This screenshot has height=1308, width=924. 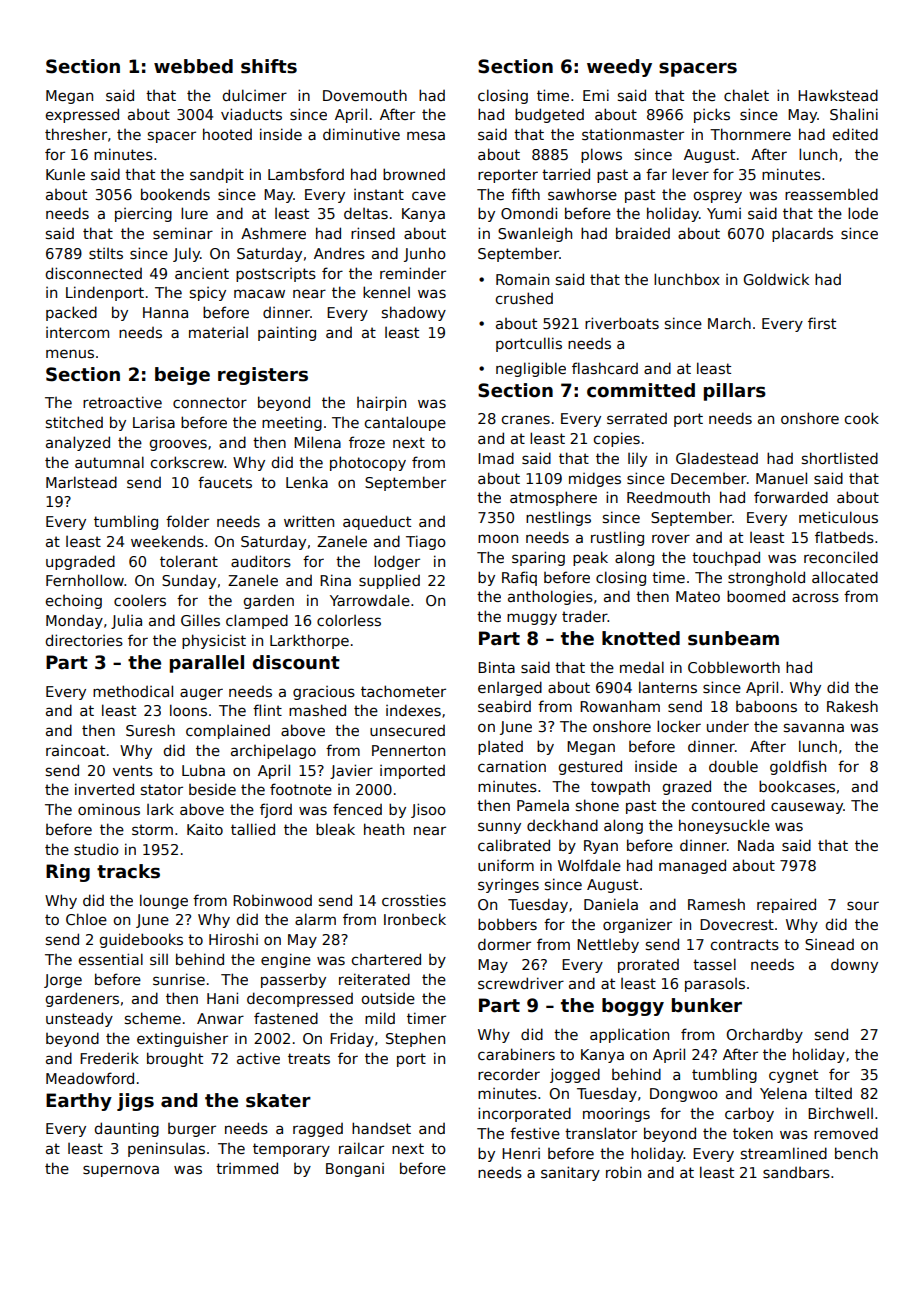 What do you see at coordinates (121, 1171) in the screenshot?
I see `supernova` at bounding box center [121, 1171].
